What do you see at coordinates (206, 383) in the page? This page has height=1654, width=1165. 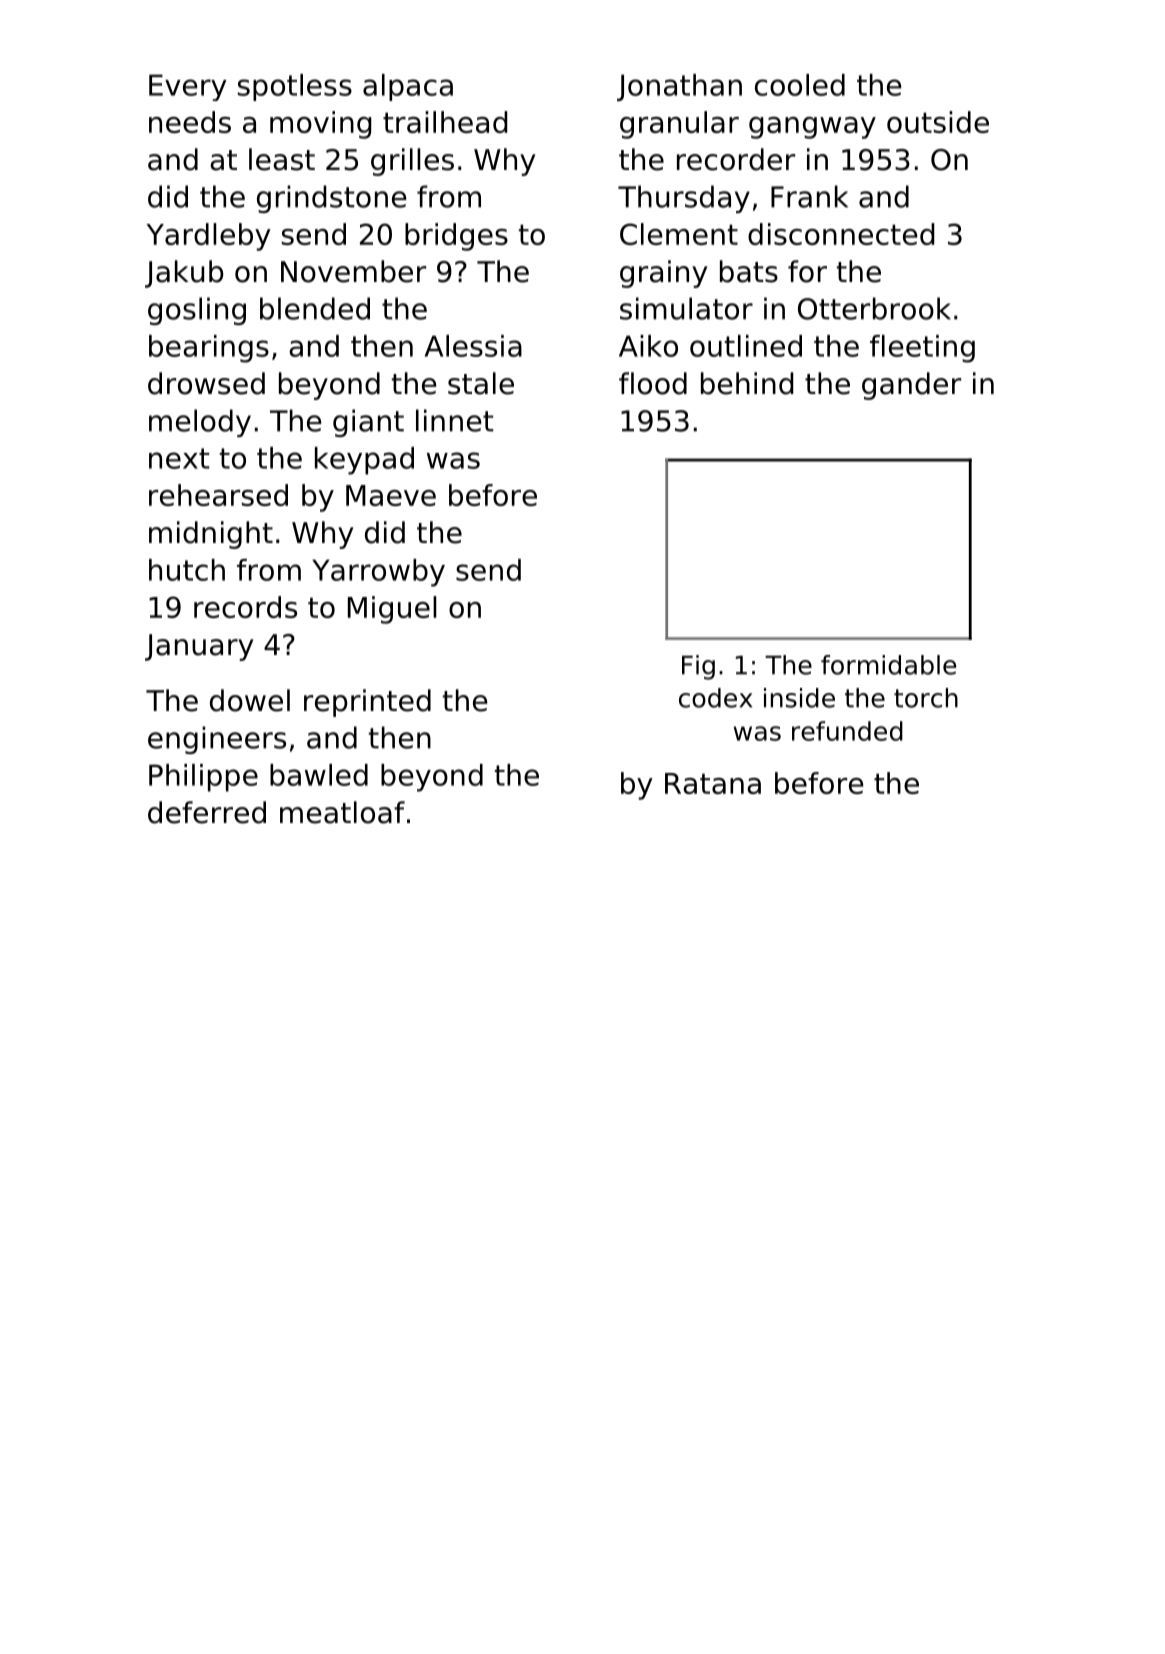 I see `drowsed` at bounding box center [206, 383].
